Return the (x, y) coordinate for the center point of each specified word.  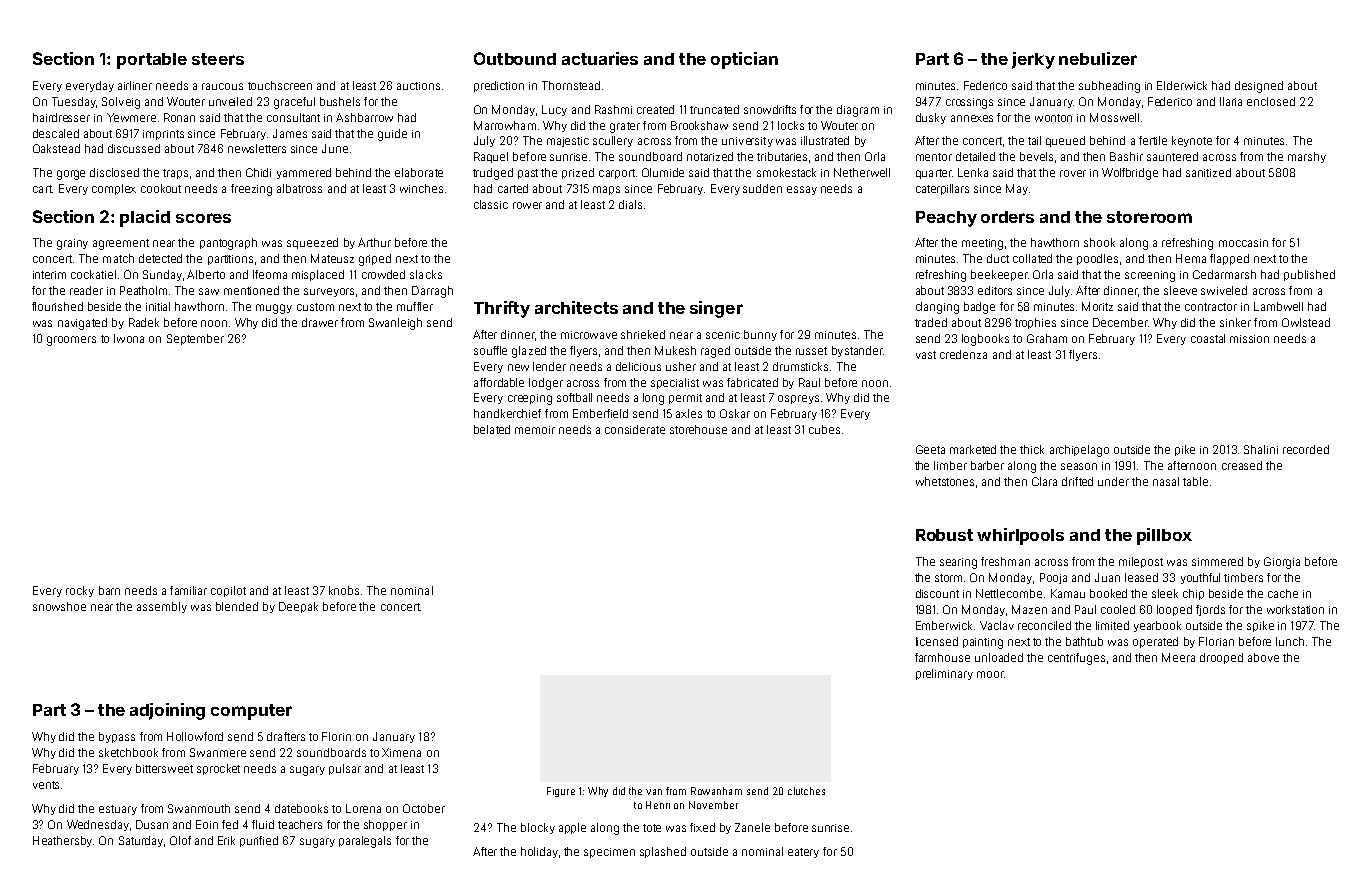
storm (948, 578)
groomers (71, 341)
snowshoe (59, 606)
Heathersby (62, 841)
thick (1032, 449)
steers (218, 59)
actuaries (600, 58)
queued (1065, 141)
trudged (493, 174)
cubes (824, 429)
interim (49, 275)
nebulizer (1098, 58)
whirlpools (1020, 536)
